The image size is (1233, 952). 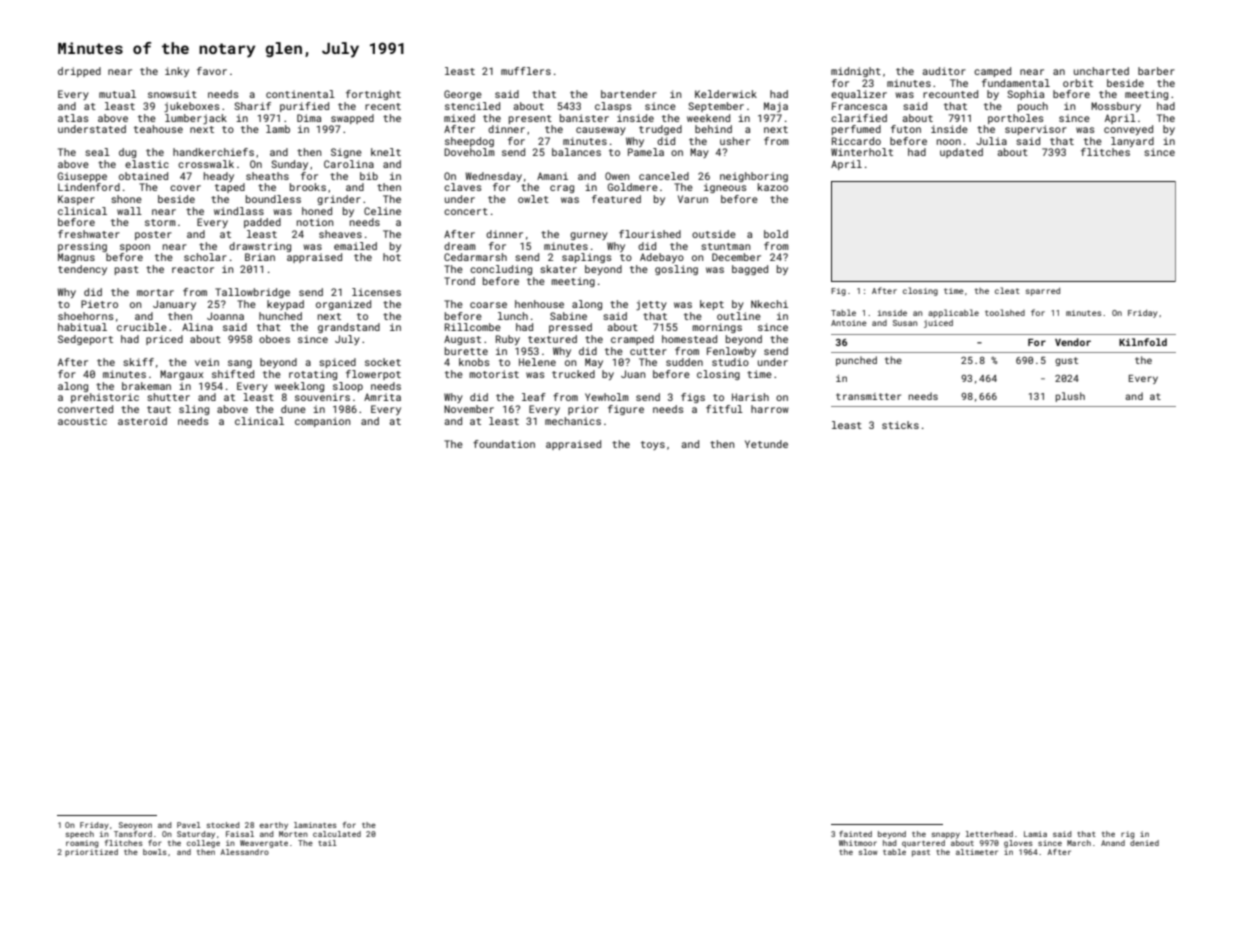 I want to click on converted, so click(x=85, y=409).
